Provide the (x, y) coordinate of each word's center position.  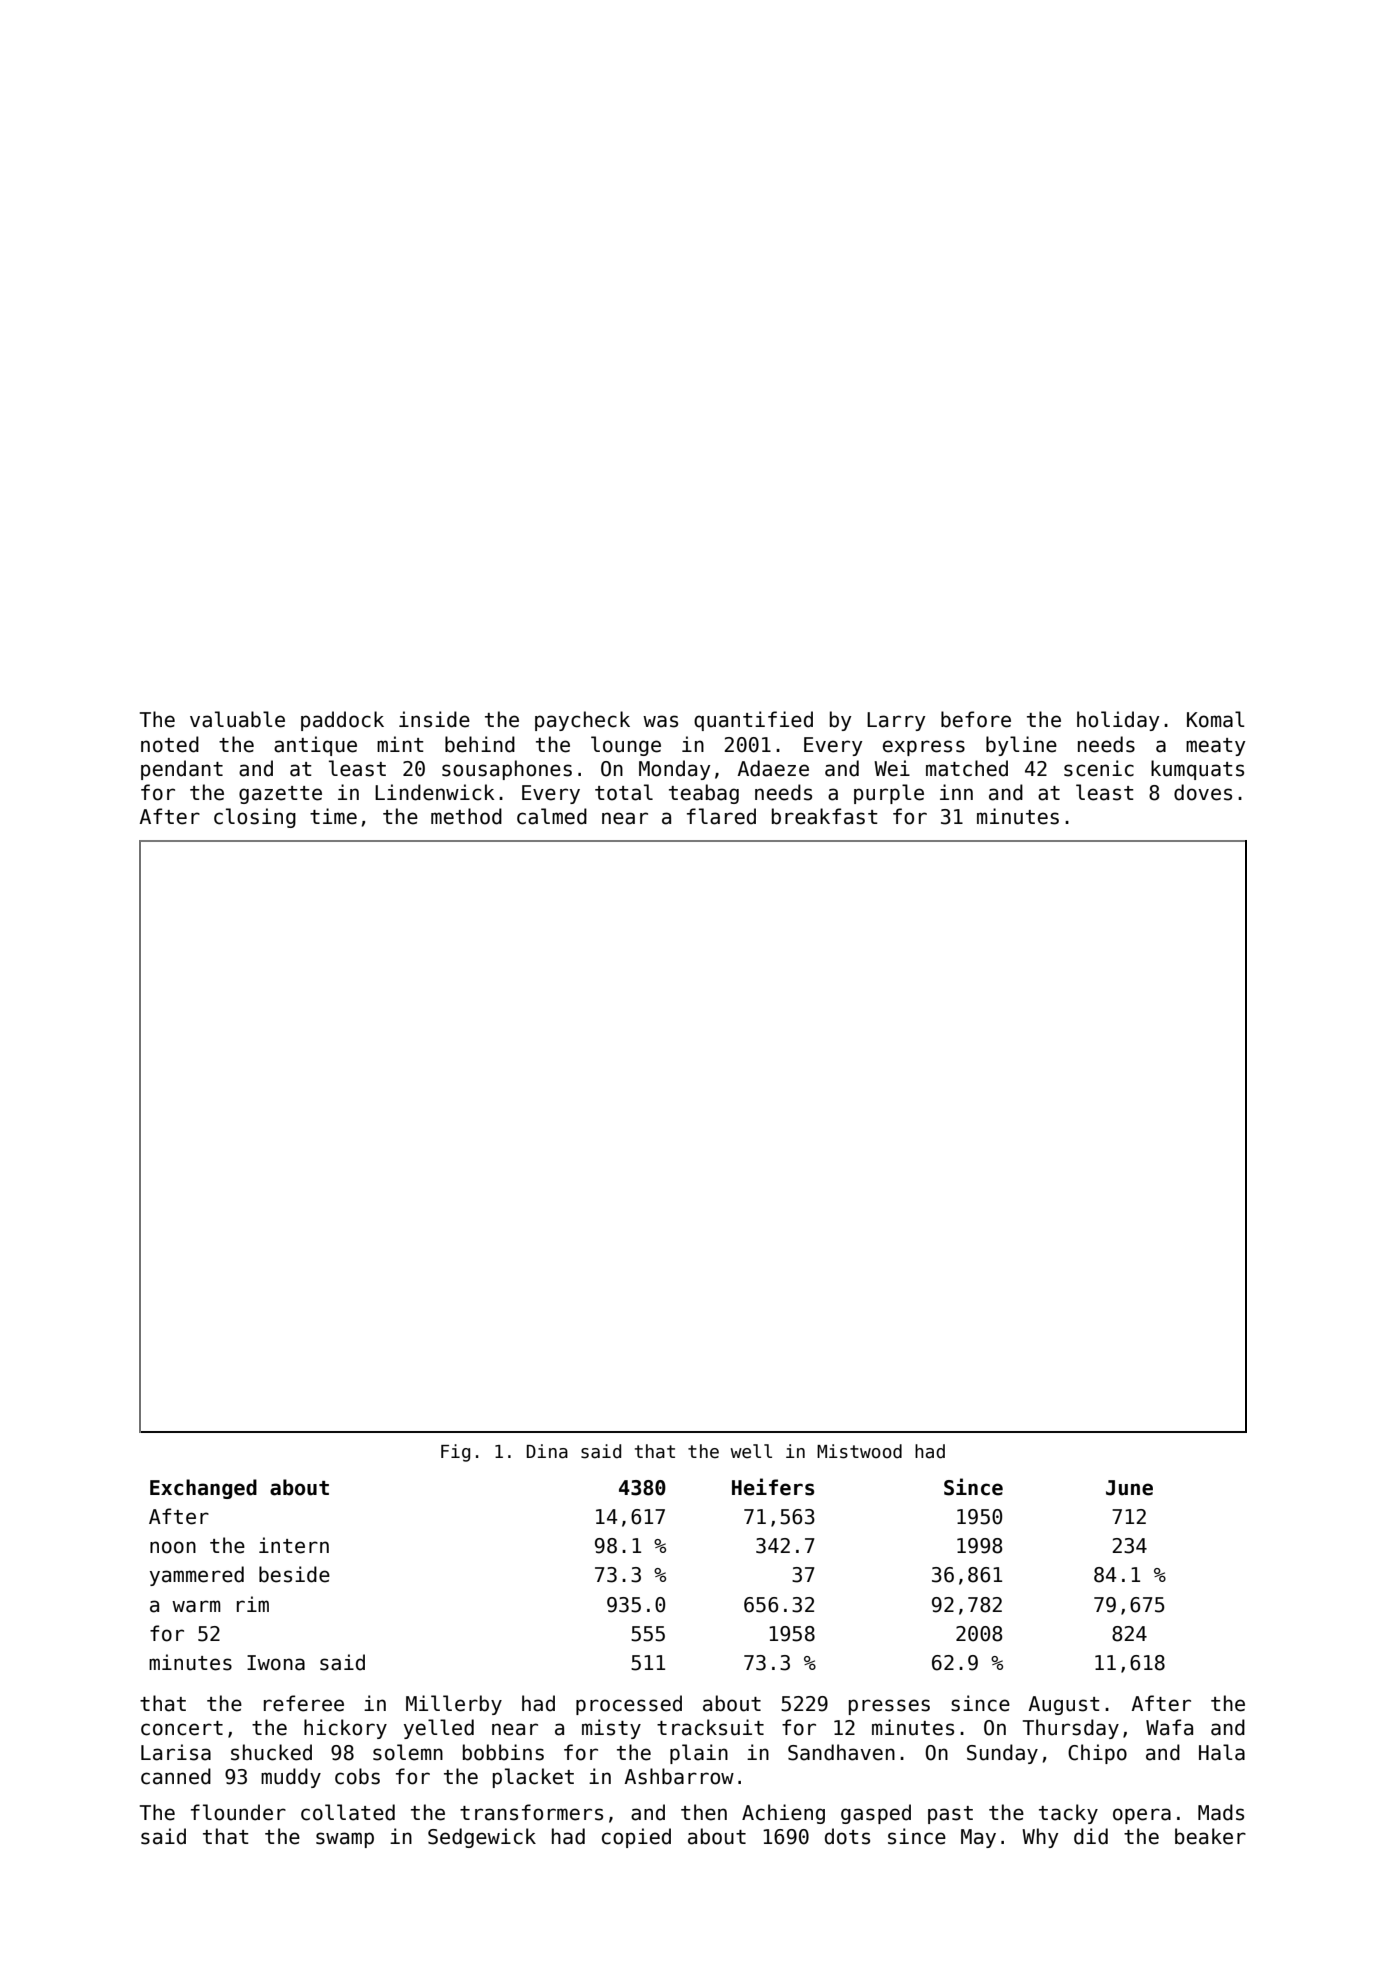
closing (255, 818)
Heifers (773, 1487)
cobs (357, 1776)
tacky (1068, 1814)
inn (956, 792)
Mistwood (859, 1451)
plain (699, 1754)
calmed (552, 816)
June (1129, 1488)
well (751, 1451)
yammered (197, 1576)
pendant (182, 770)
